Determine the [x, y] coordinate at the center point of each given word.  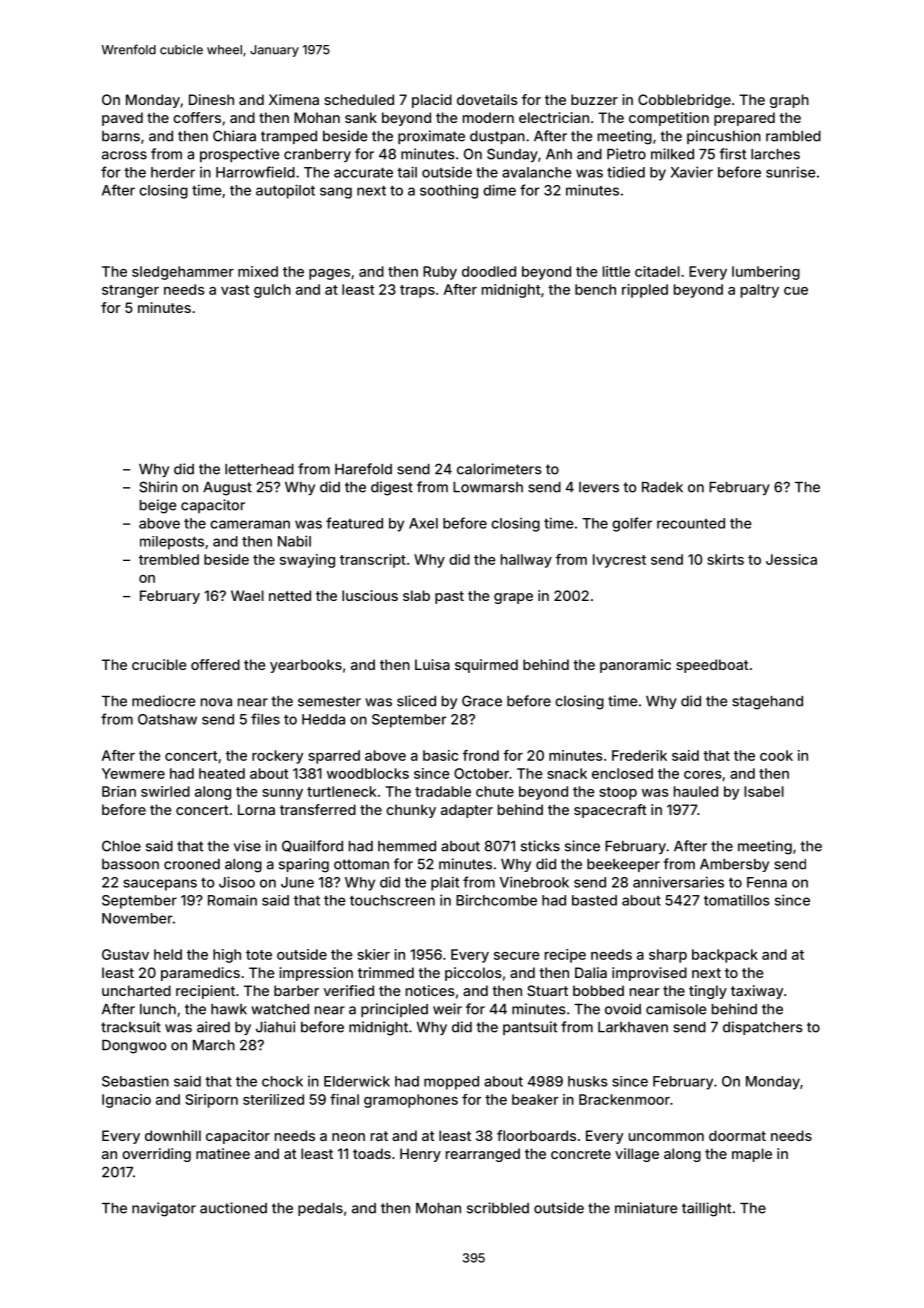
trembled [169, 559]
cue [796, 291]
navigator [164, 1209]
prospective [239, 155]
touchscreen [392, 900]
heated [222, 773]
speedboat [712, 666]
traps [417, 291]
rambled [793, 136]
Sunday [512, 155]
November [137, 918]
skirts [725, 559]
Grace [482, 701]
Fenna [767, 882]
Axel [423, 523]
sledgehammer [183, 273]
